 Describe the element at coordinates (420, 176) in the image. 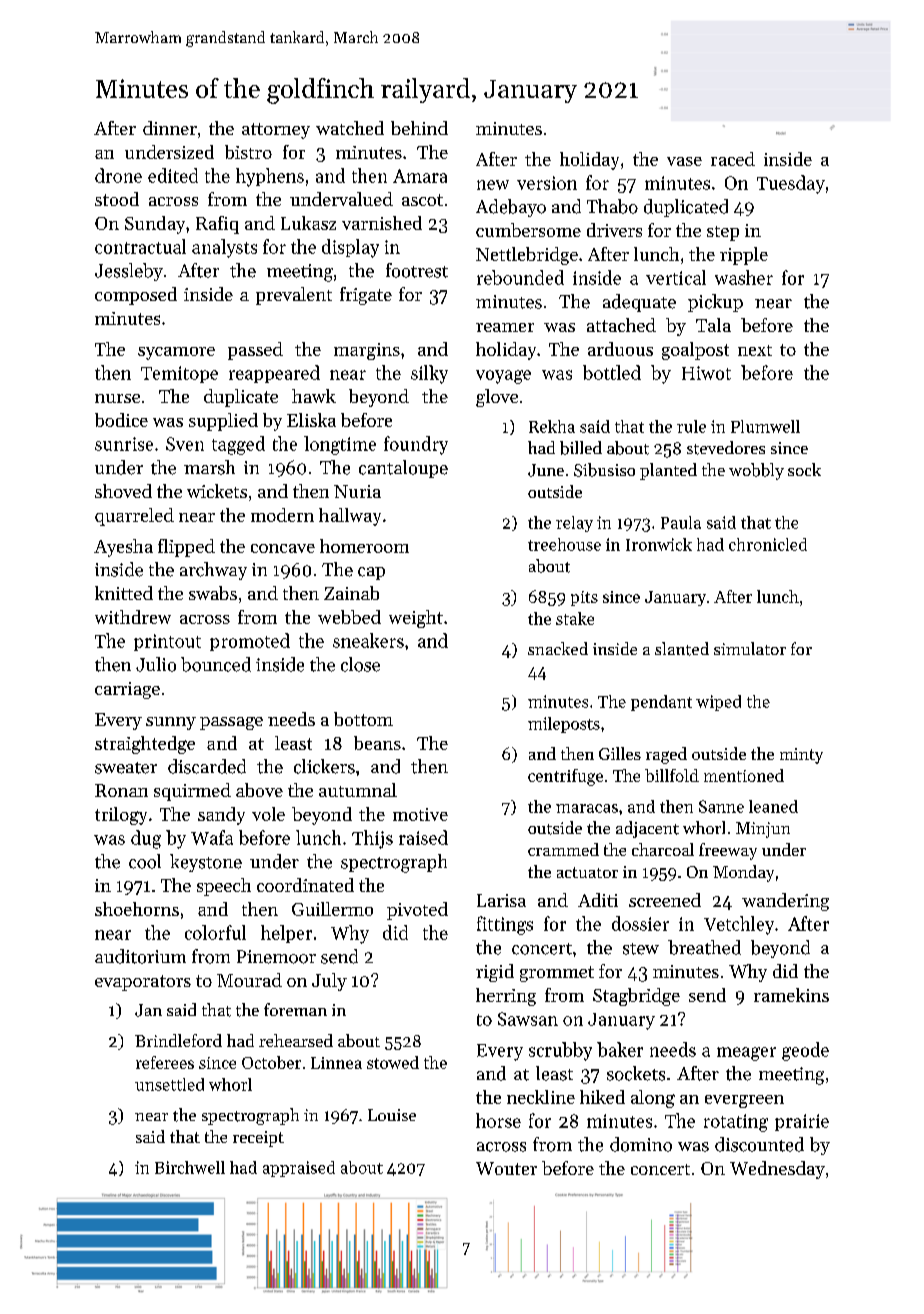

I see `Amara` at that location.
